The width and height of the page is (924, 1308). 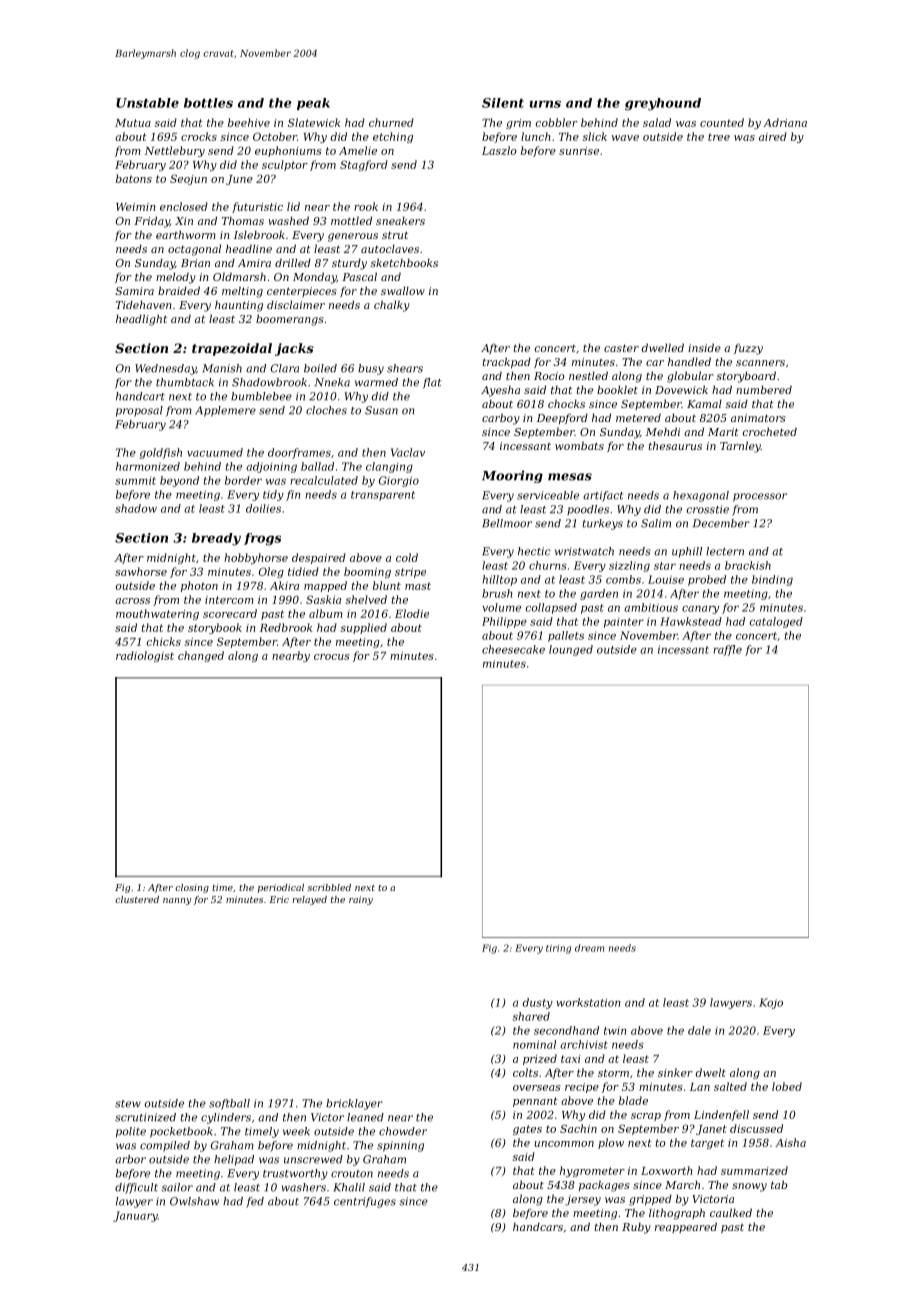 What do you see at coordinates (512, 476) in the page?
I see `Mooring` at bounding box center [512, 476].
